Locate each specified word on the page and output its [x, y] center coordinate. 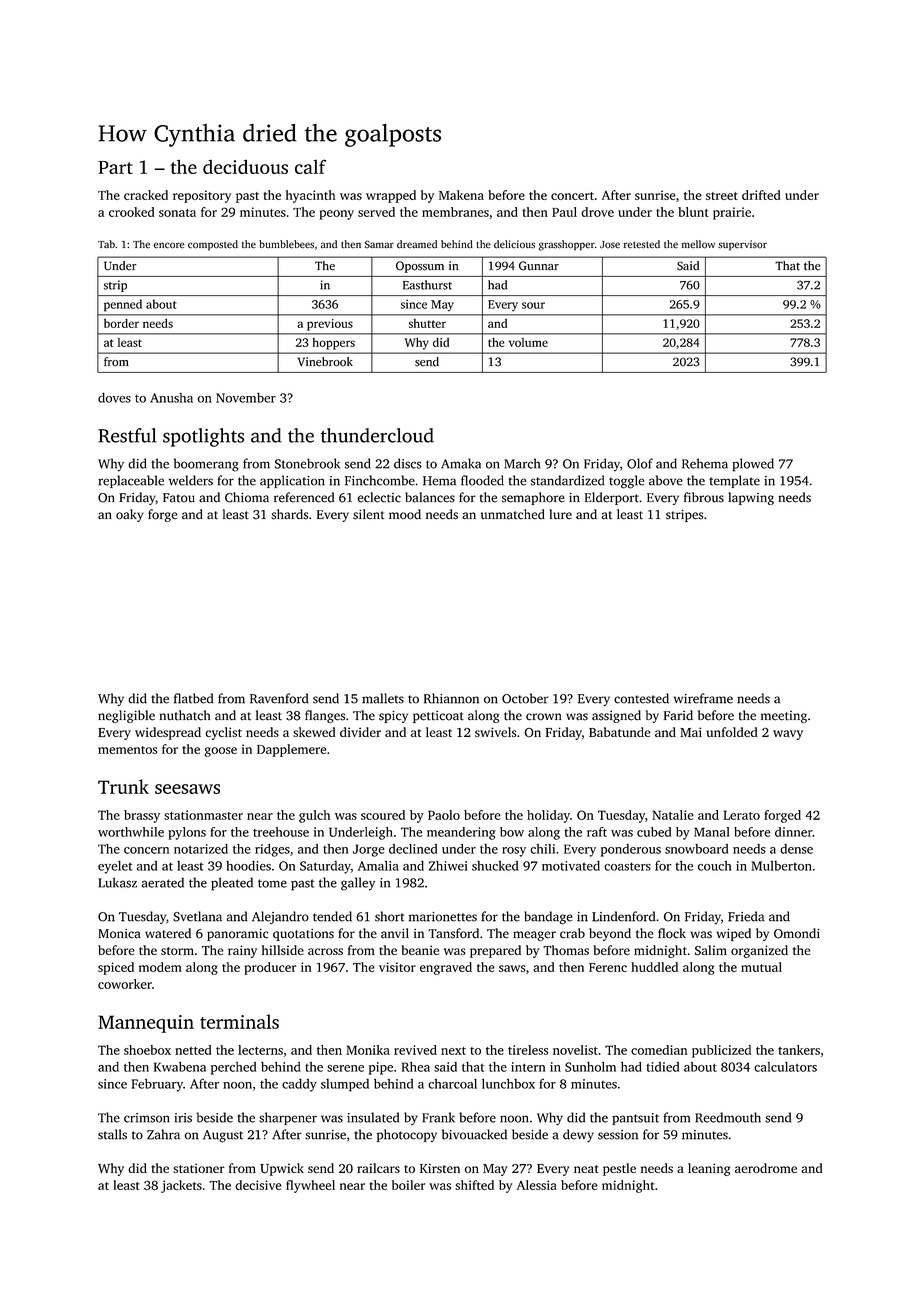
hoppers [334, 344]
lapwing [751, 498]
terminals [239, 1021]
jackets [181, 1186]
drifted [761, 195]
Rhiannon [451, 698]
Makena [461, 195]
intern [528, 1067]
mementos [127, 750]
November [246, 397]
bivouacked [474, 1134]
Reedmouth [728, 1117]
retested [641, 244]
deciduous [245, 167]
